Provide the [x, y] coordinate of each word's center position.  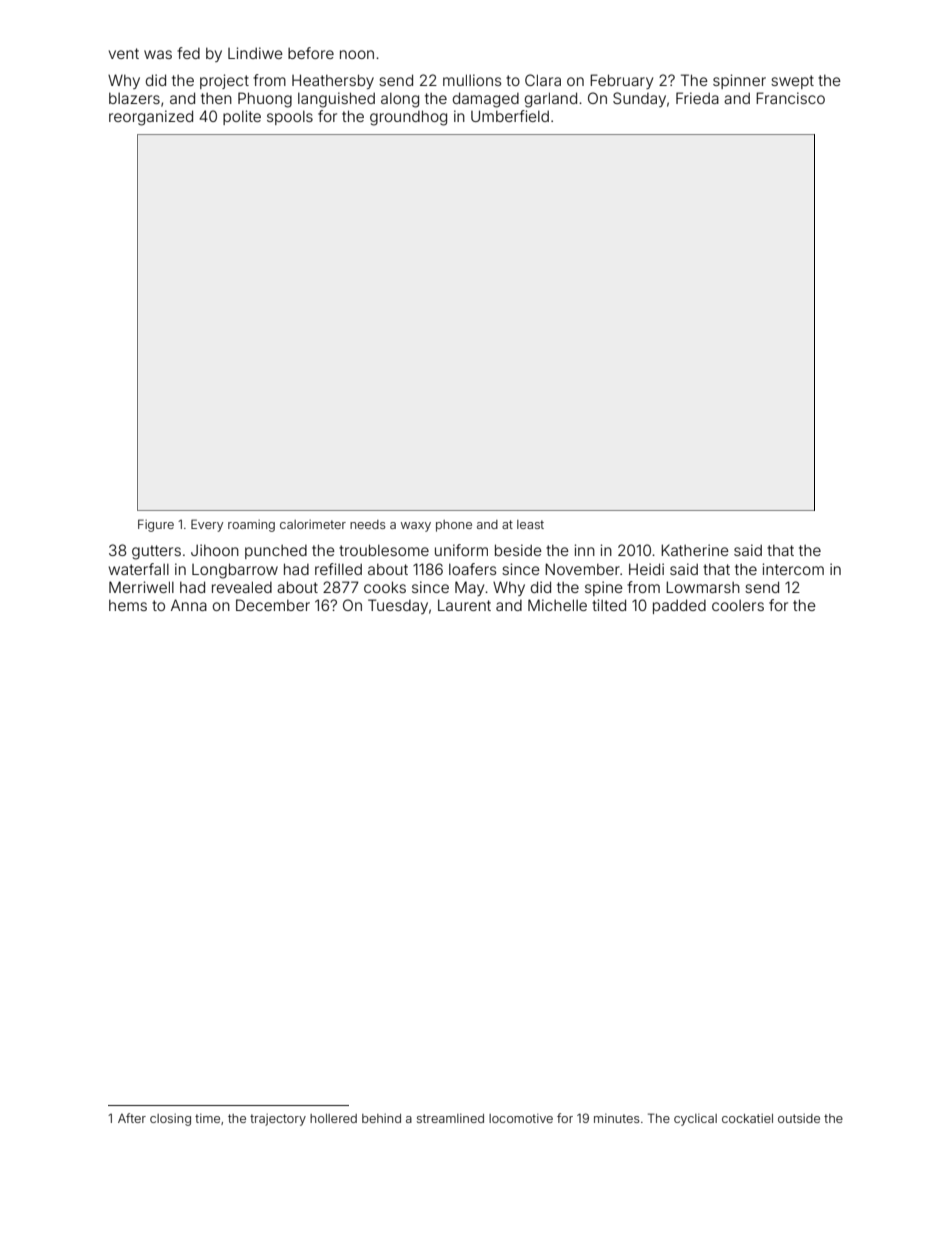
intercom [793, 569]
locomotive [521, 1118]
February [621, 81]
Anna [189, 605]
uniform [461, 550]
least [530, 524]
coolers [738, 605]
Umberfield [510, 116]
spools [290, 118]
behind [381, 1118]
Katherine [695, 550]
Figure [156, 525]
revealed [242, 587]
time [207, 1118]
